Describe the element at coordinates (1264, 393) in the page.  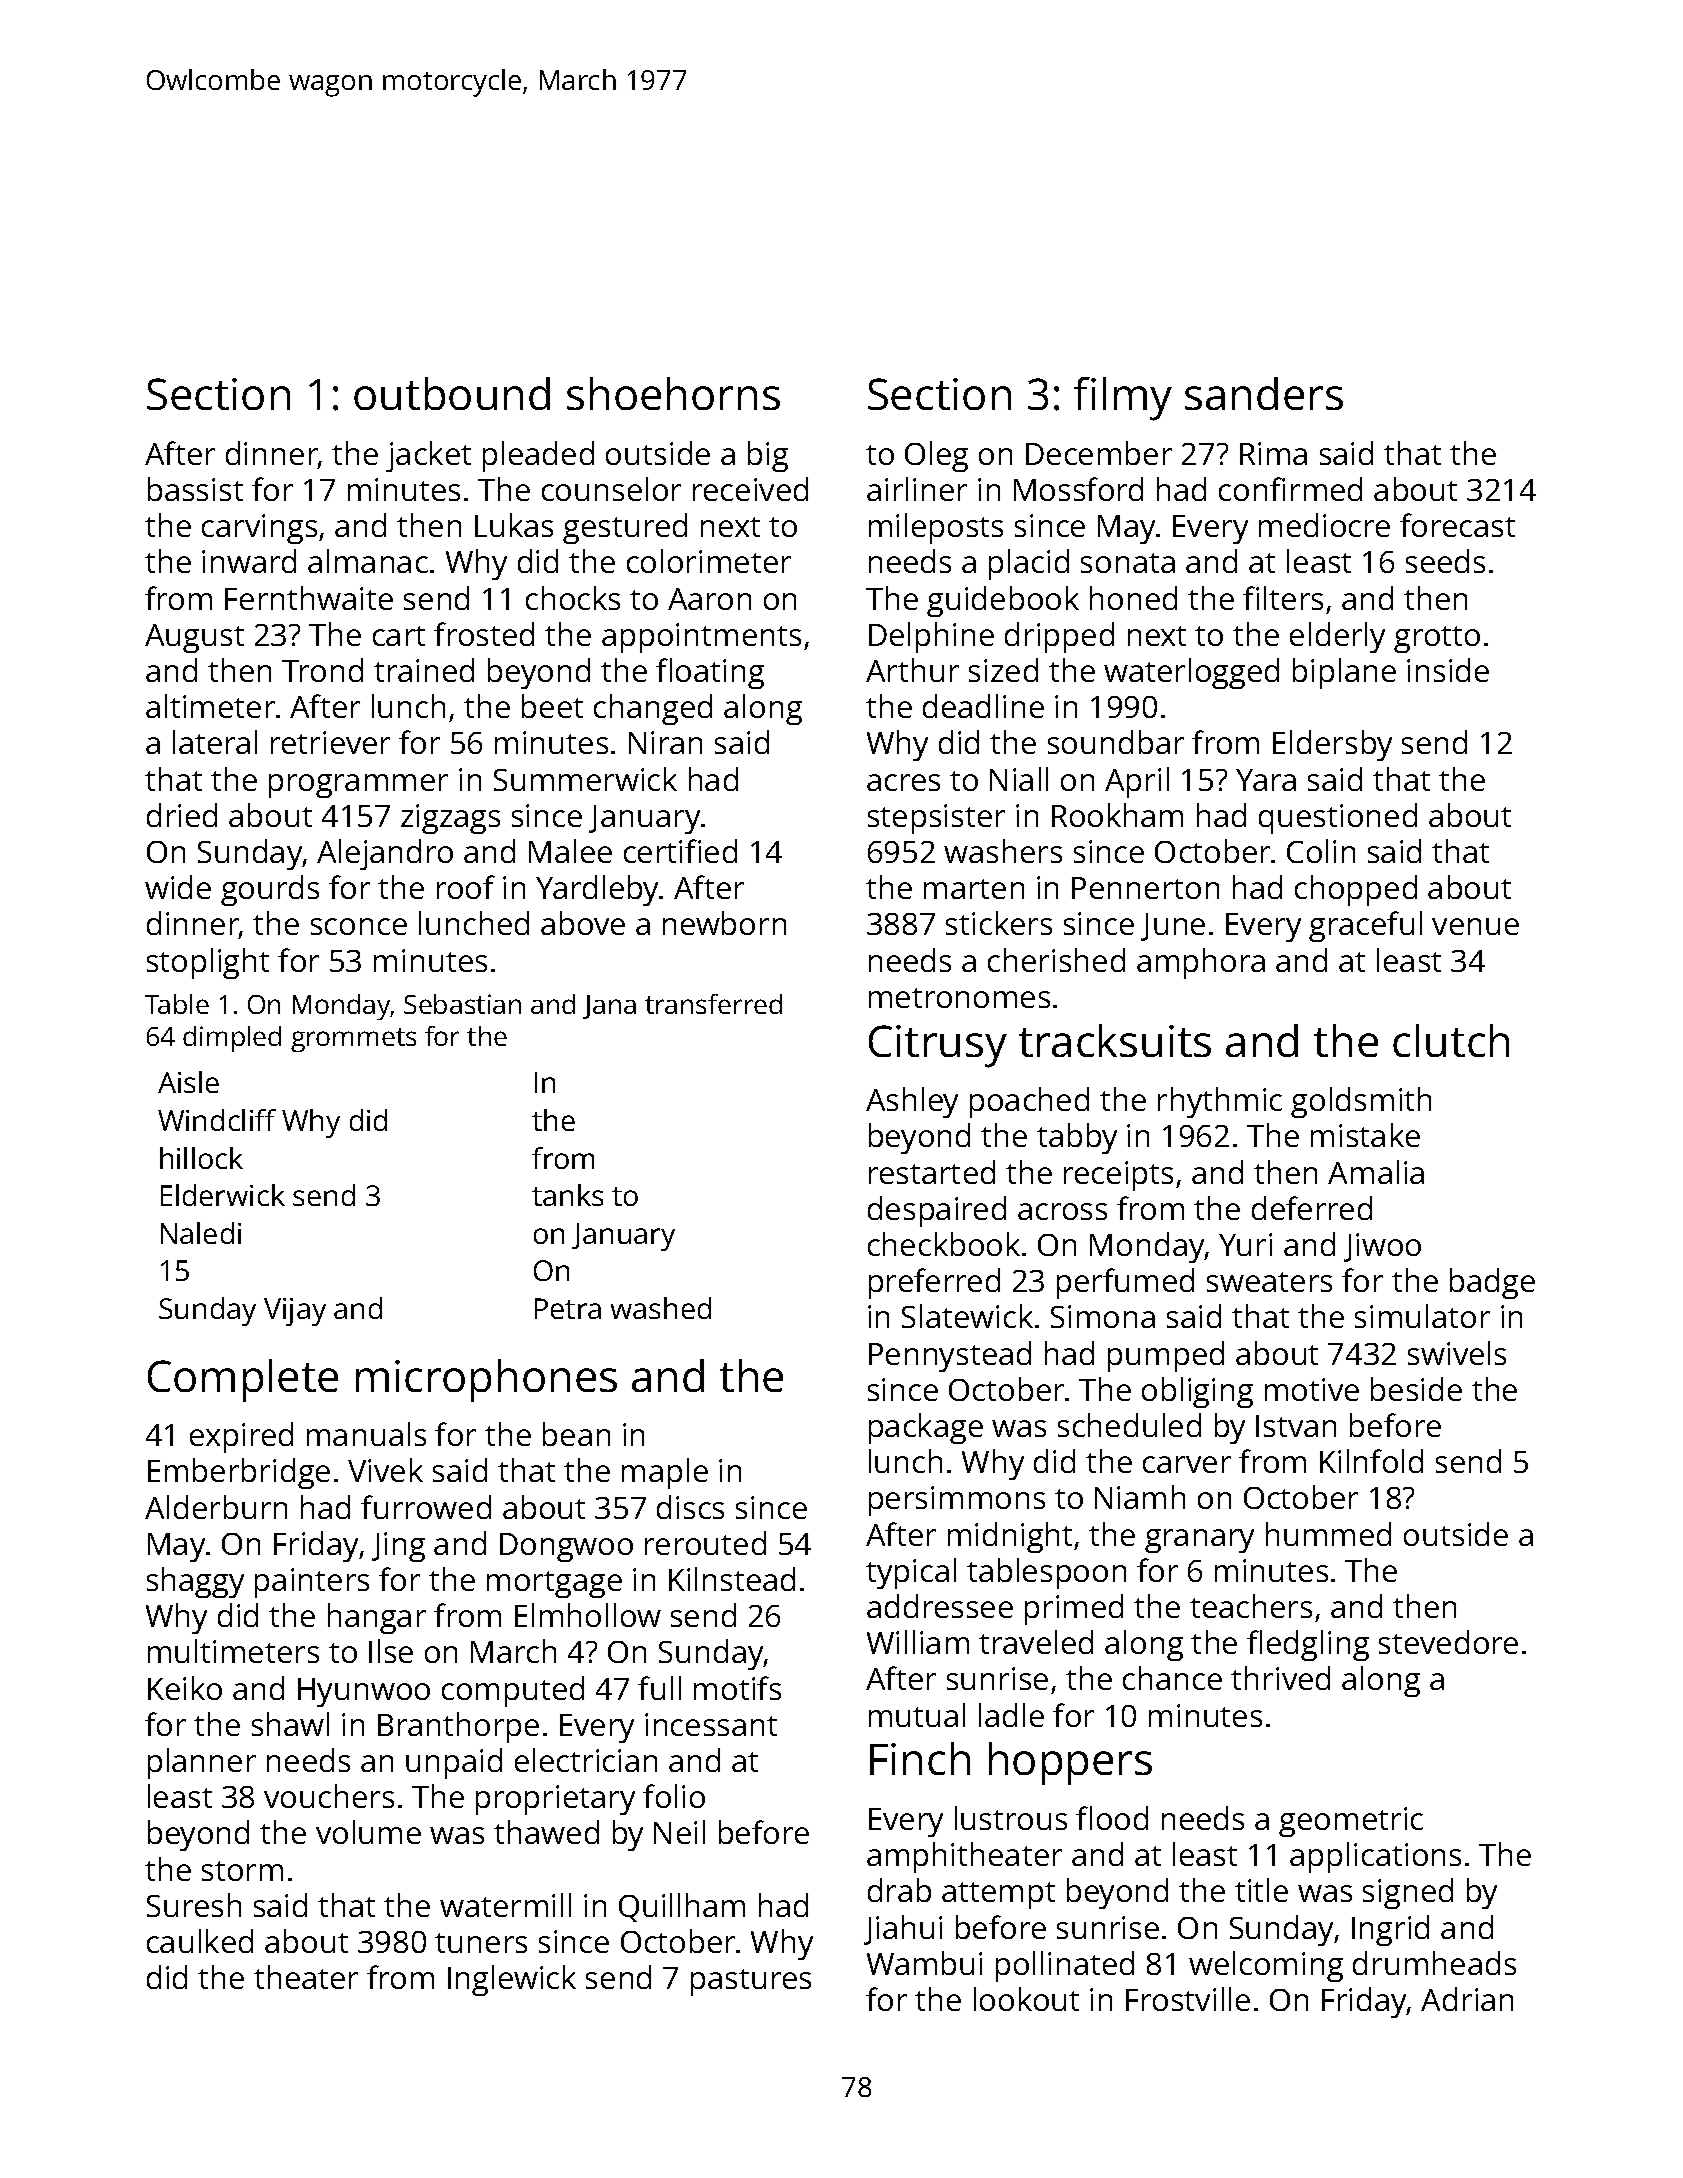
I see `sanders` at that location.
